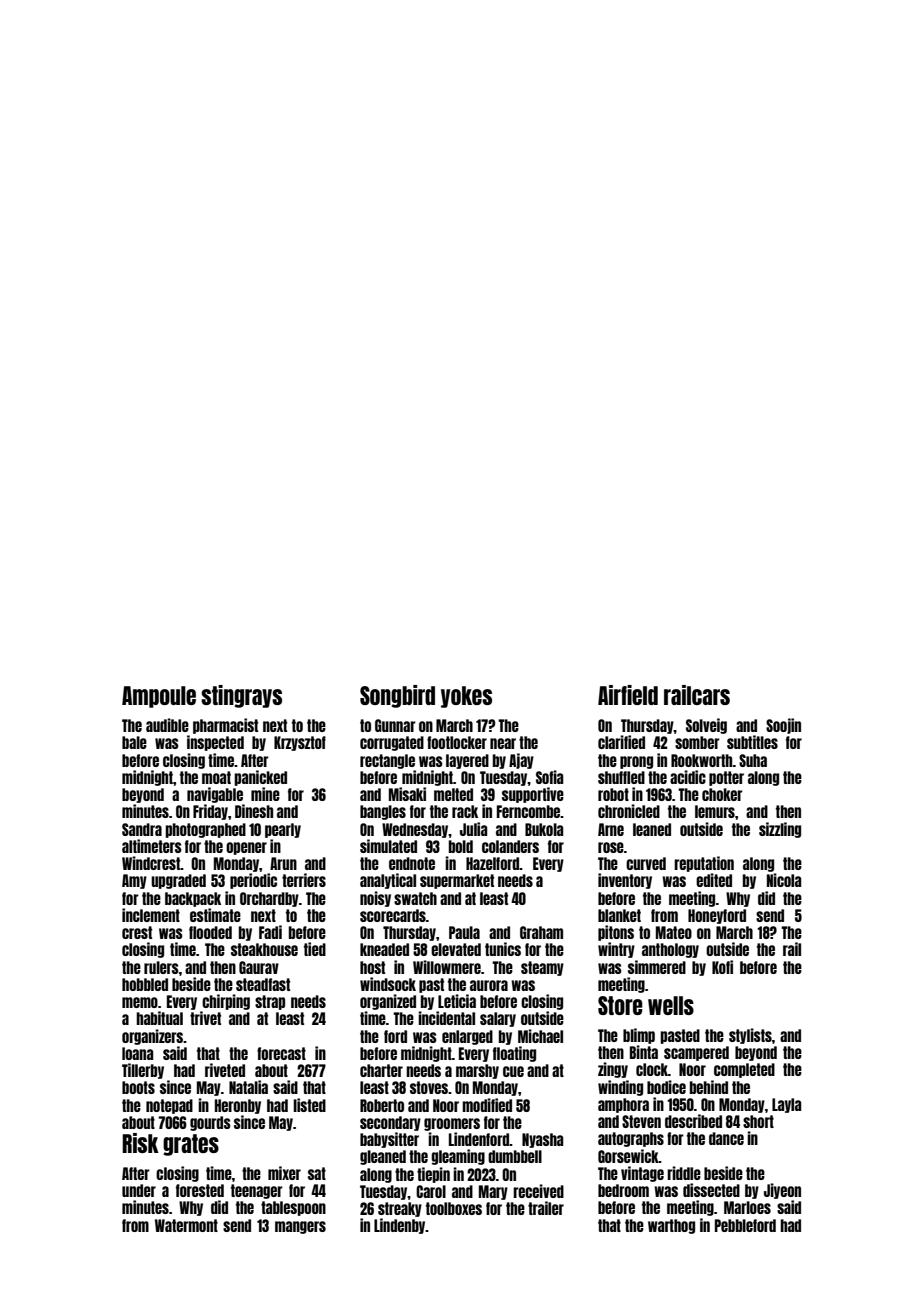 The image size is (924, 1308). I want to click on Mateo, so click(674, 932).
